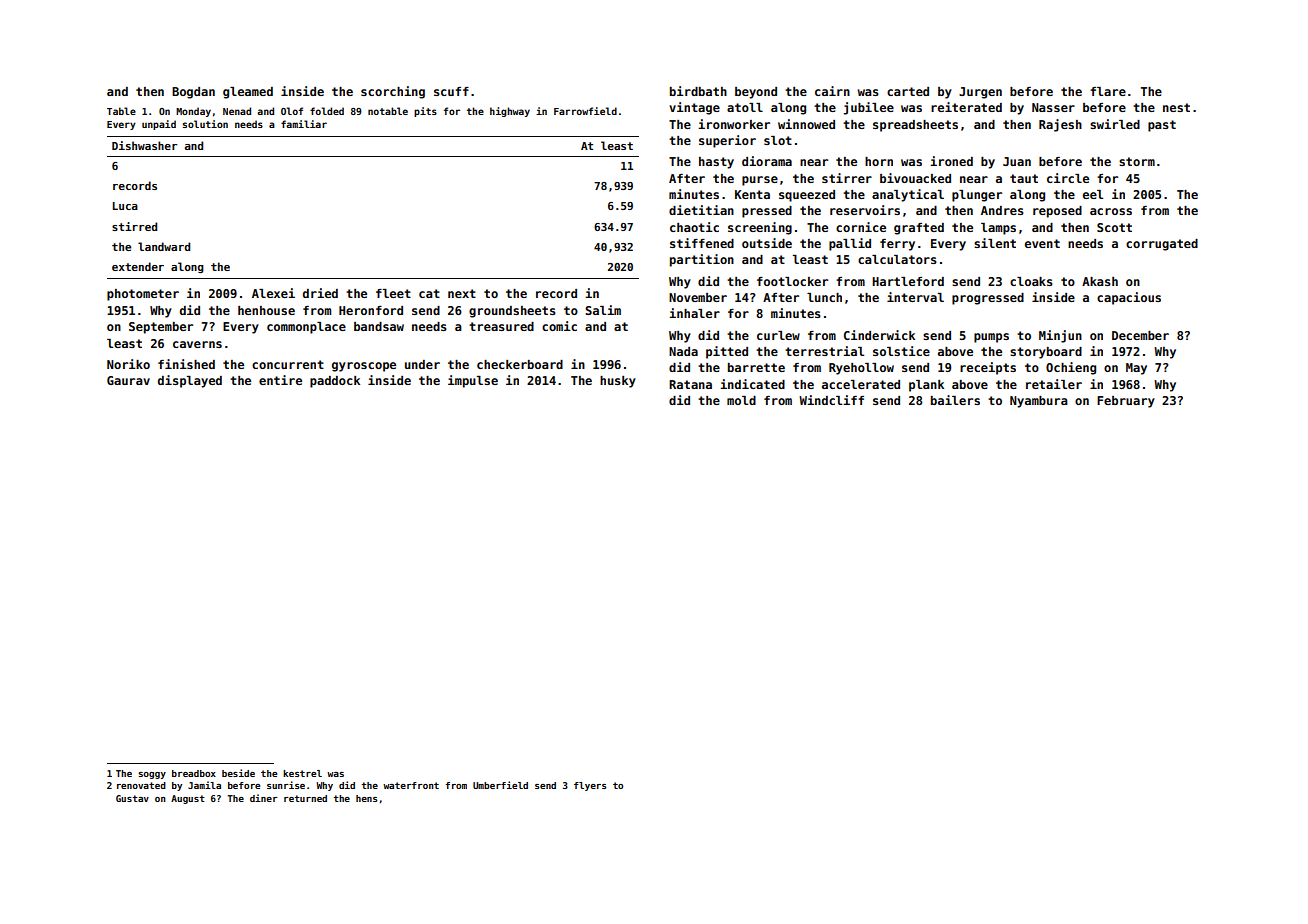 The image size is (1308, 924). I want to click on February, so click(1126, 402).
